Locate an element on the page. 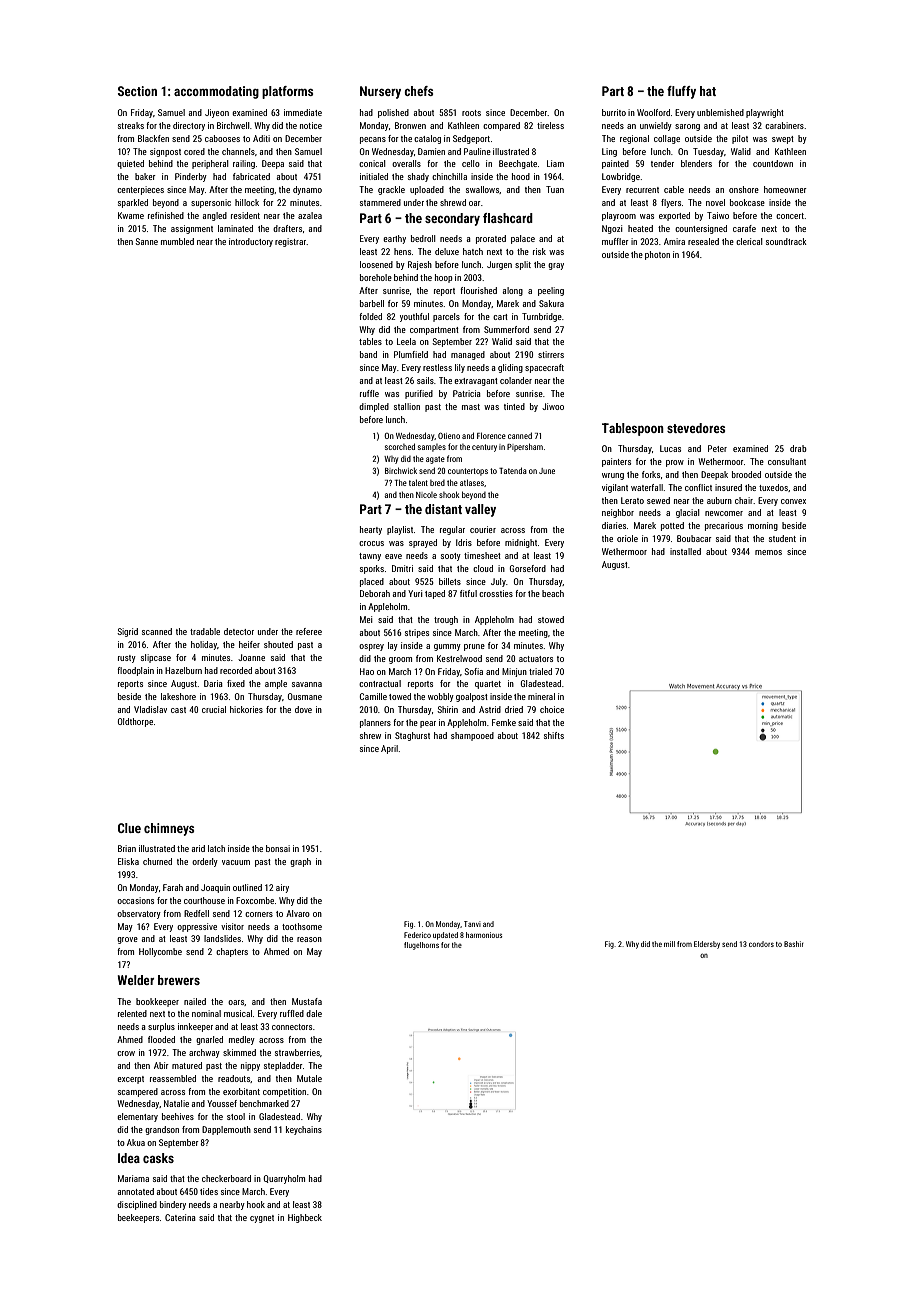  condors is located at coordinates (761, 944).
